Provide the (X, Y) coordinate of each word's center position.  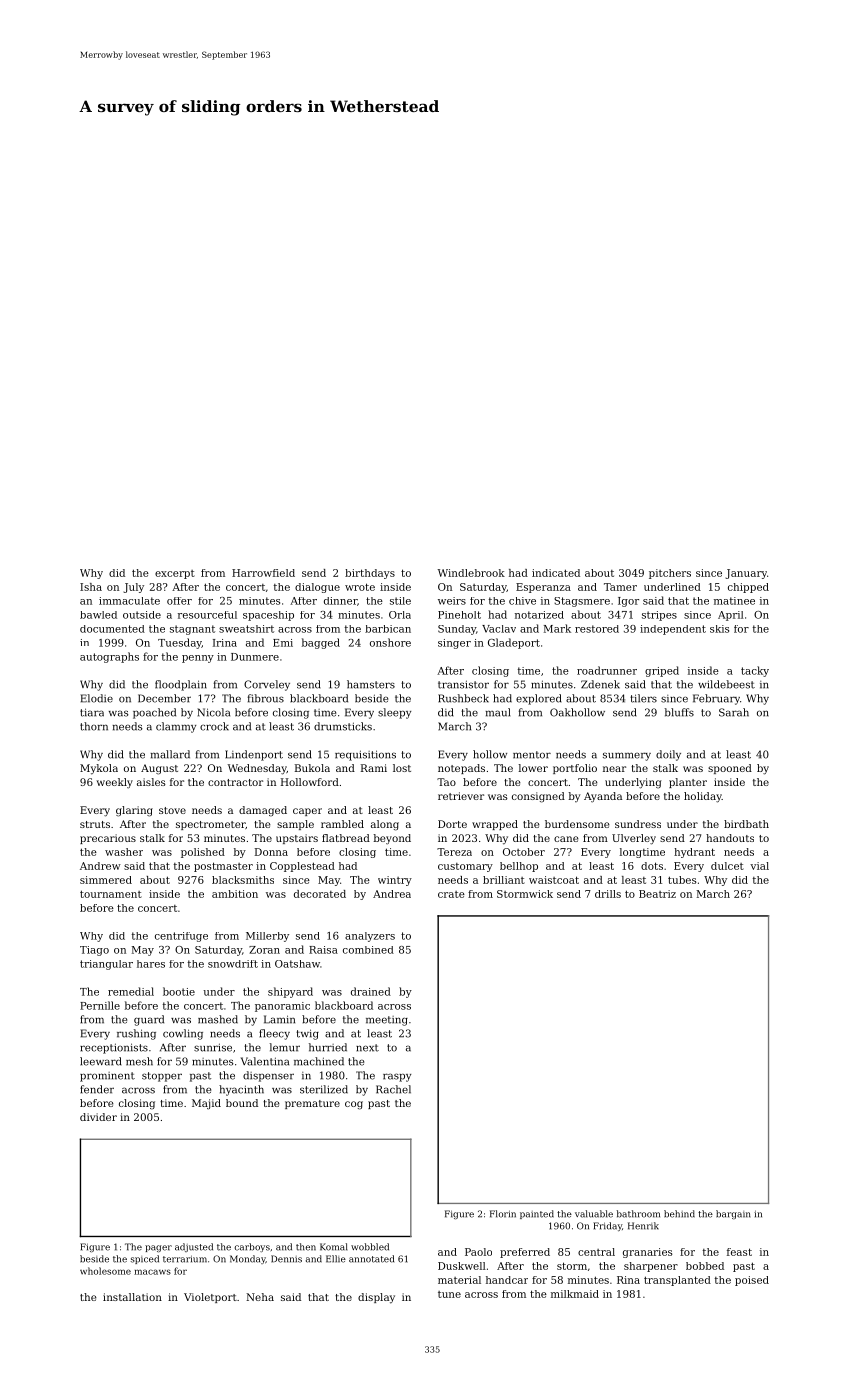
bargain (733, 1214)
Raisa (323, 950)
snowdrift (233, 964)
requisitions (365, 755)
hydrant (694, 853)
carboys (252, 1247)
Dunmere (255, 657)
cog (354, 1105)
